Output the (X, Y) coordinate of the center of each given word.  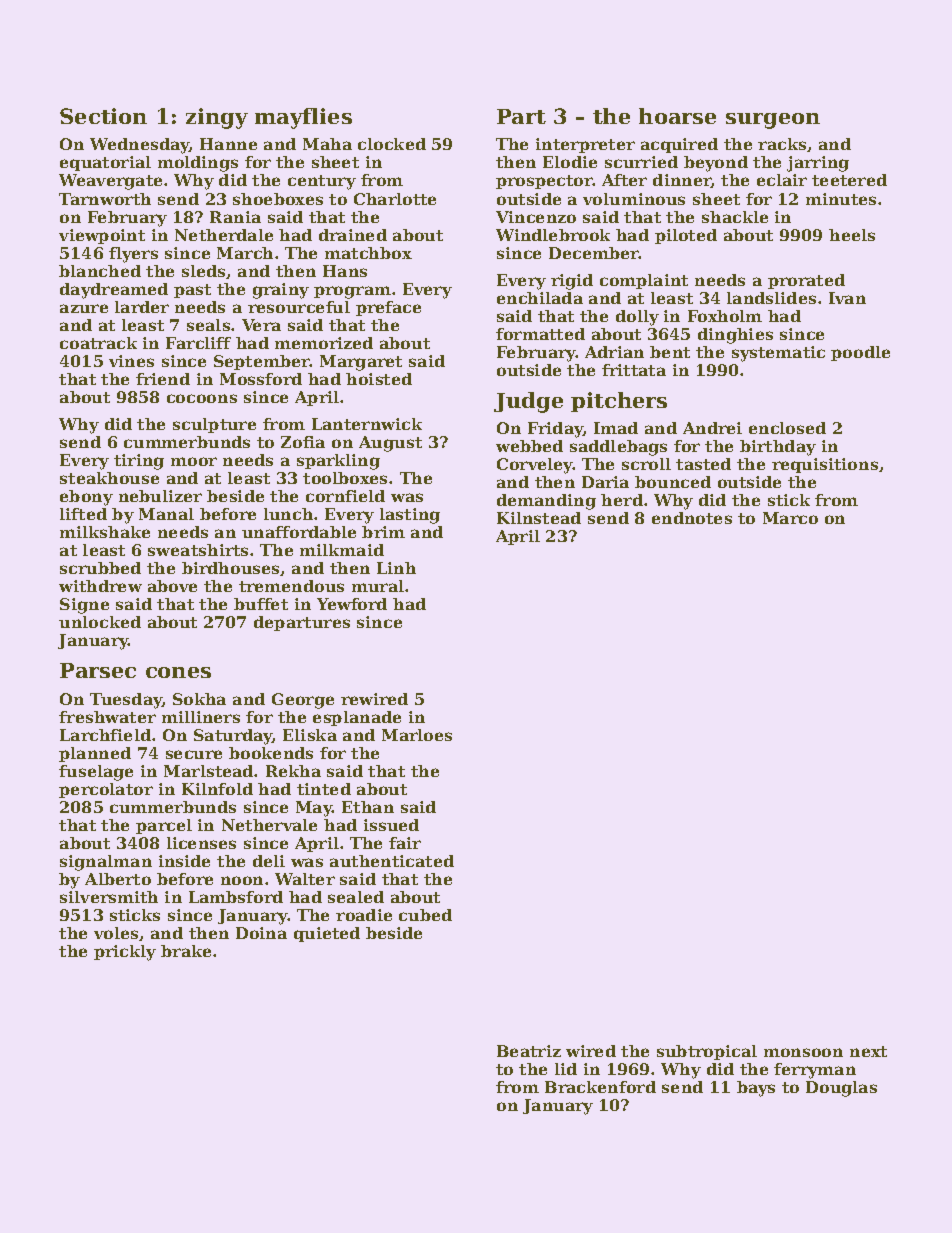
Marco (790, 518)
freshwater (107, 717)
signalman (106, 863)
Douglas (841, 1089)
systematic (778, 354)
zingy (217, 118)
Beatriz (529, 1051)
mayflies (303, 118)
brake (186, 951)
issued (391, 825)
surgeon (773, 121)
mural (378, 586)
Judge (528, 402)
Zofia (303, 442)
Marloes (417, 735)
